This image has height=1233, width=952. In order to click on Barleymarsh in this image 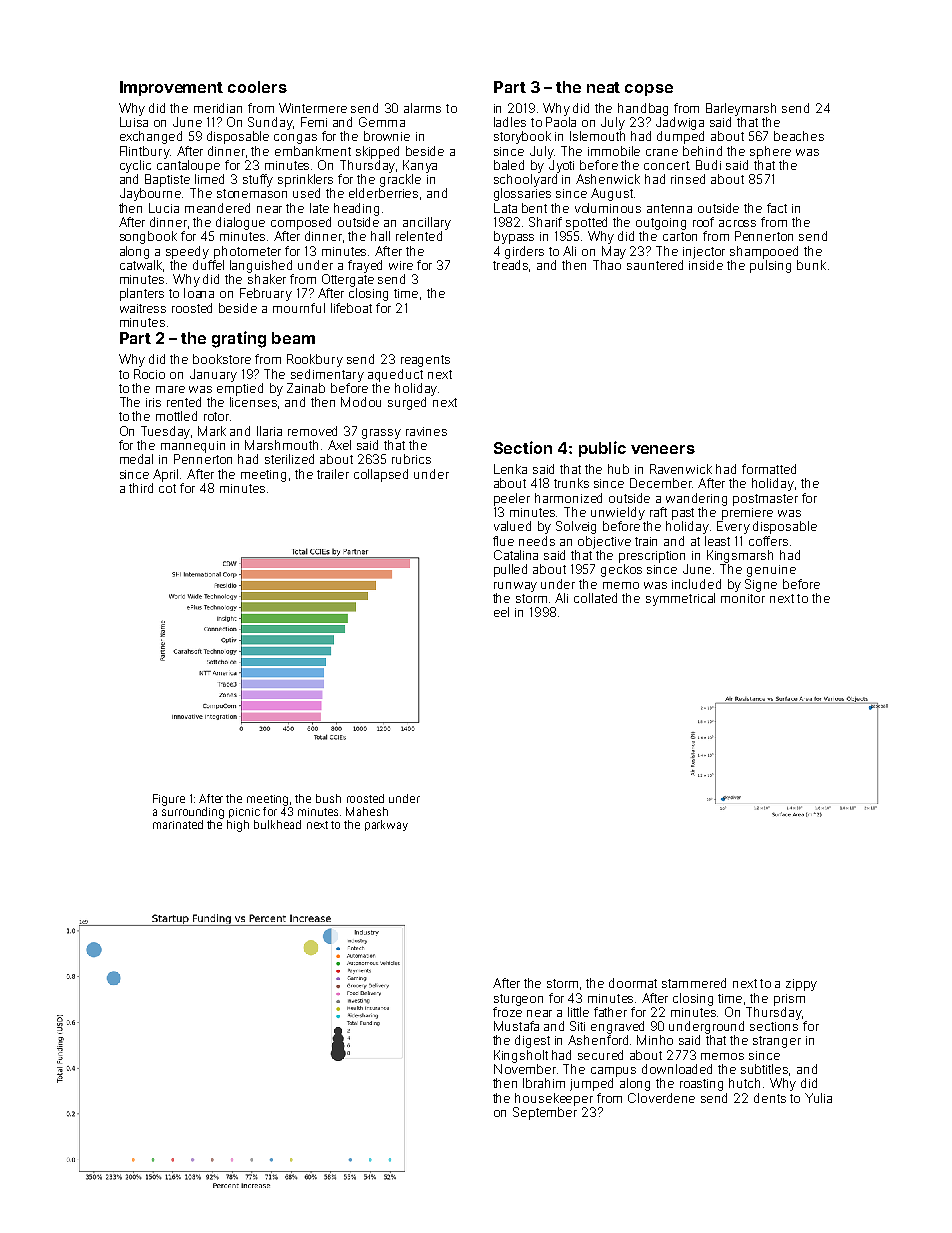, I will do `click(741, 109)`.
